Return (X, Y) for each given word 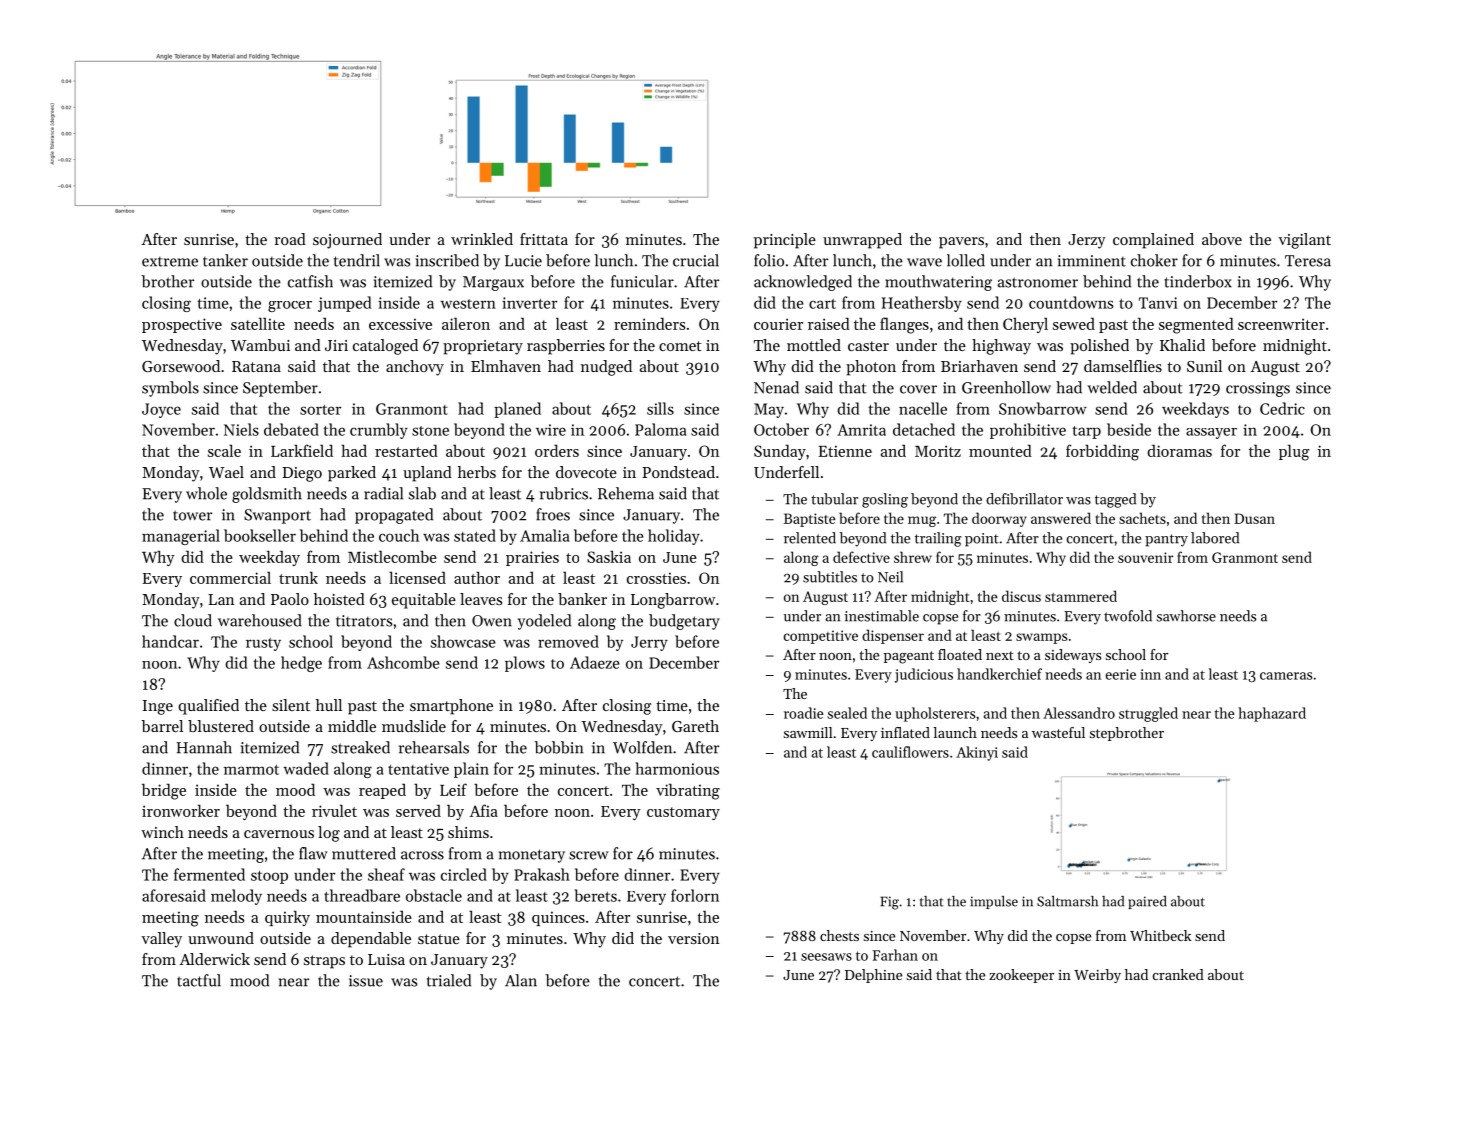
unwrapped (862, 241)
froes (553, 514)
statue (439, 939)
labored (1215, 538)
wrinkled (482, 239)
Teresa (1308, 261)
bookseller (260, 535)
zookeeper (1021, 976)
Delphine (873, 976)
